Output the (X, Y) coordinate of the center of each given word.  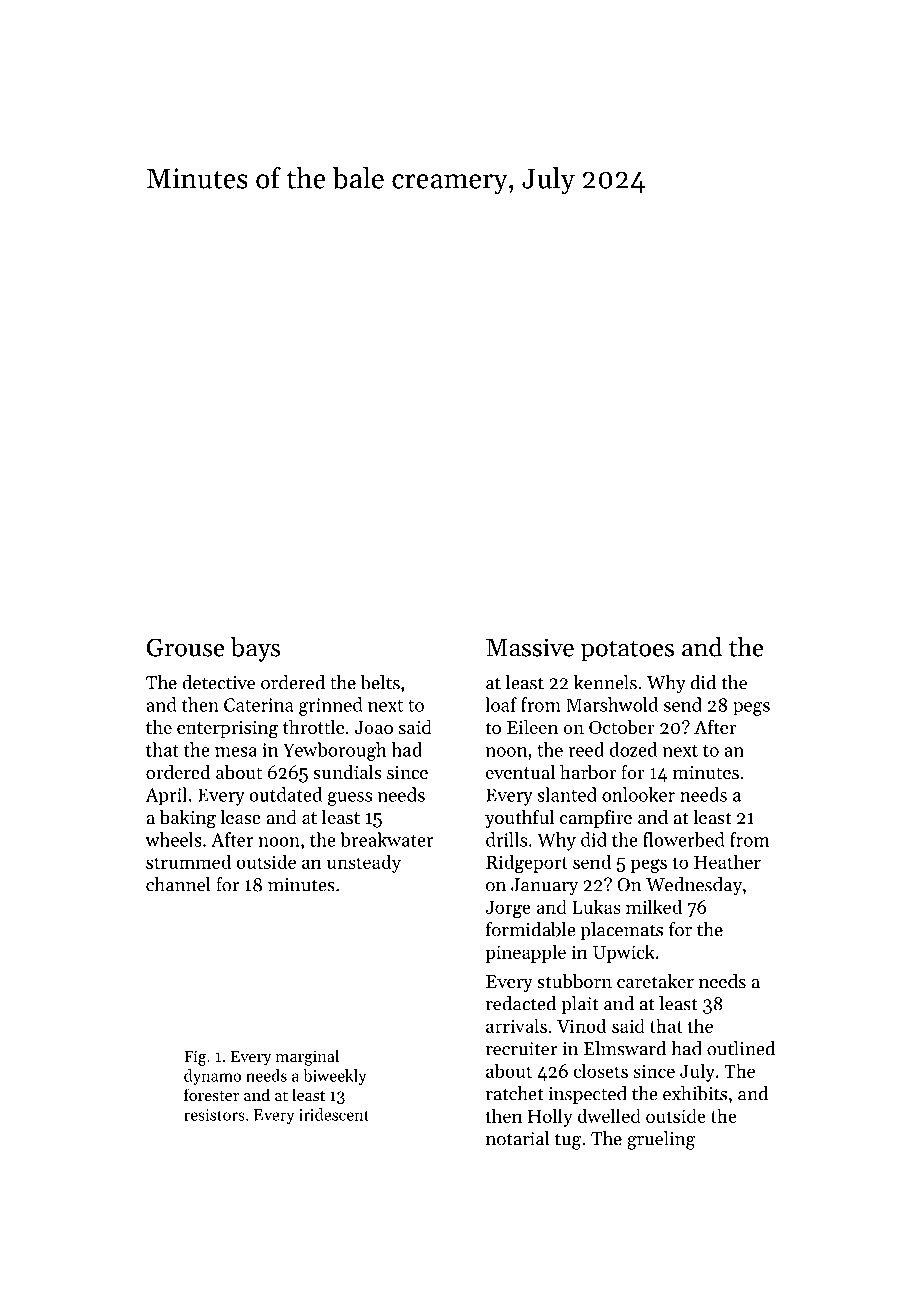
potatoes (627, 651)
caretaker (655, 981)
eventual (520, 772)
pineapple (525, 953)
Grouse (186, 647)
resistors (214, 1115)
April (166, 796)
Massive (530, 647)
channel (178, 884)
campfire (596, 818)
